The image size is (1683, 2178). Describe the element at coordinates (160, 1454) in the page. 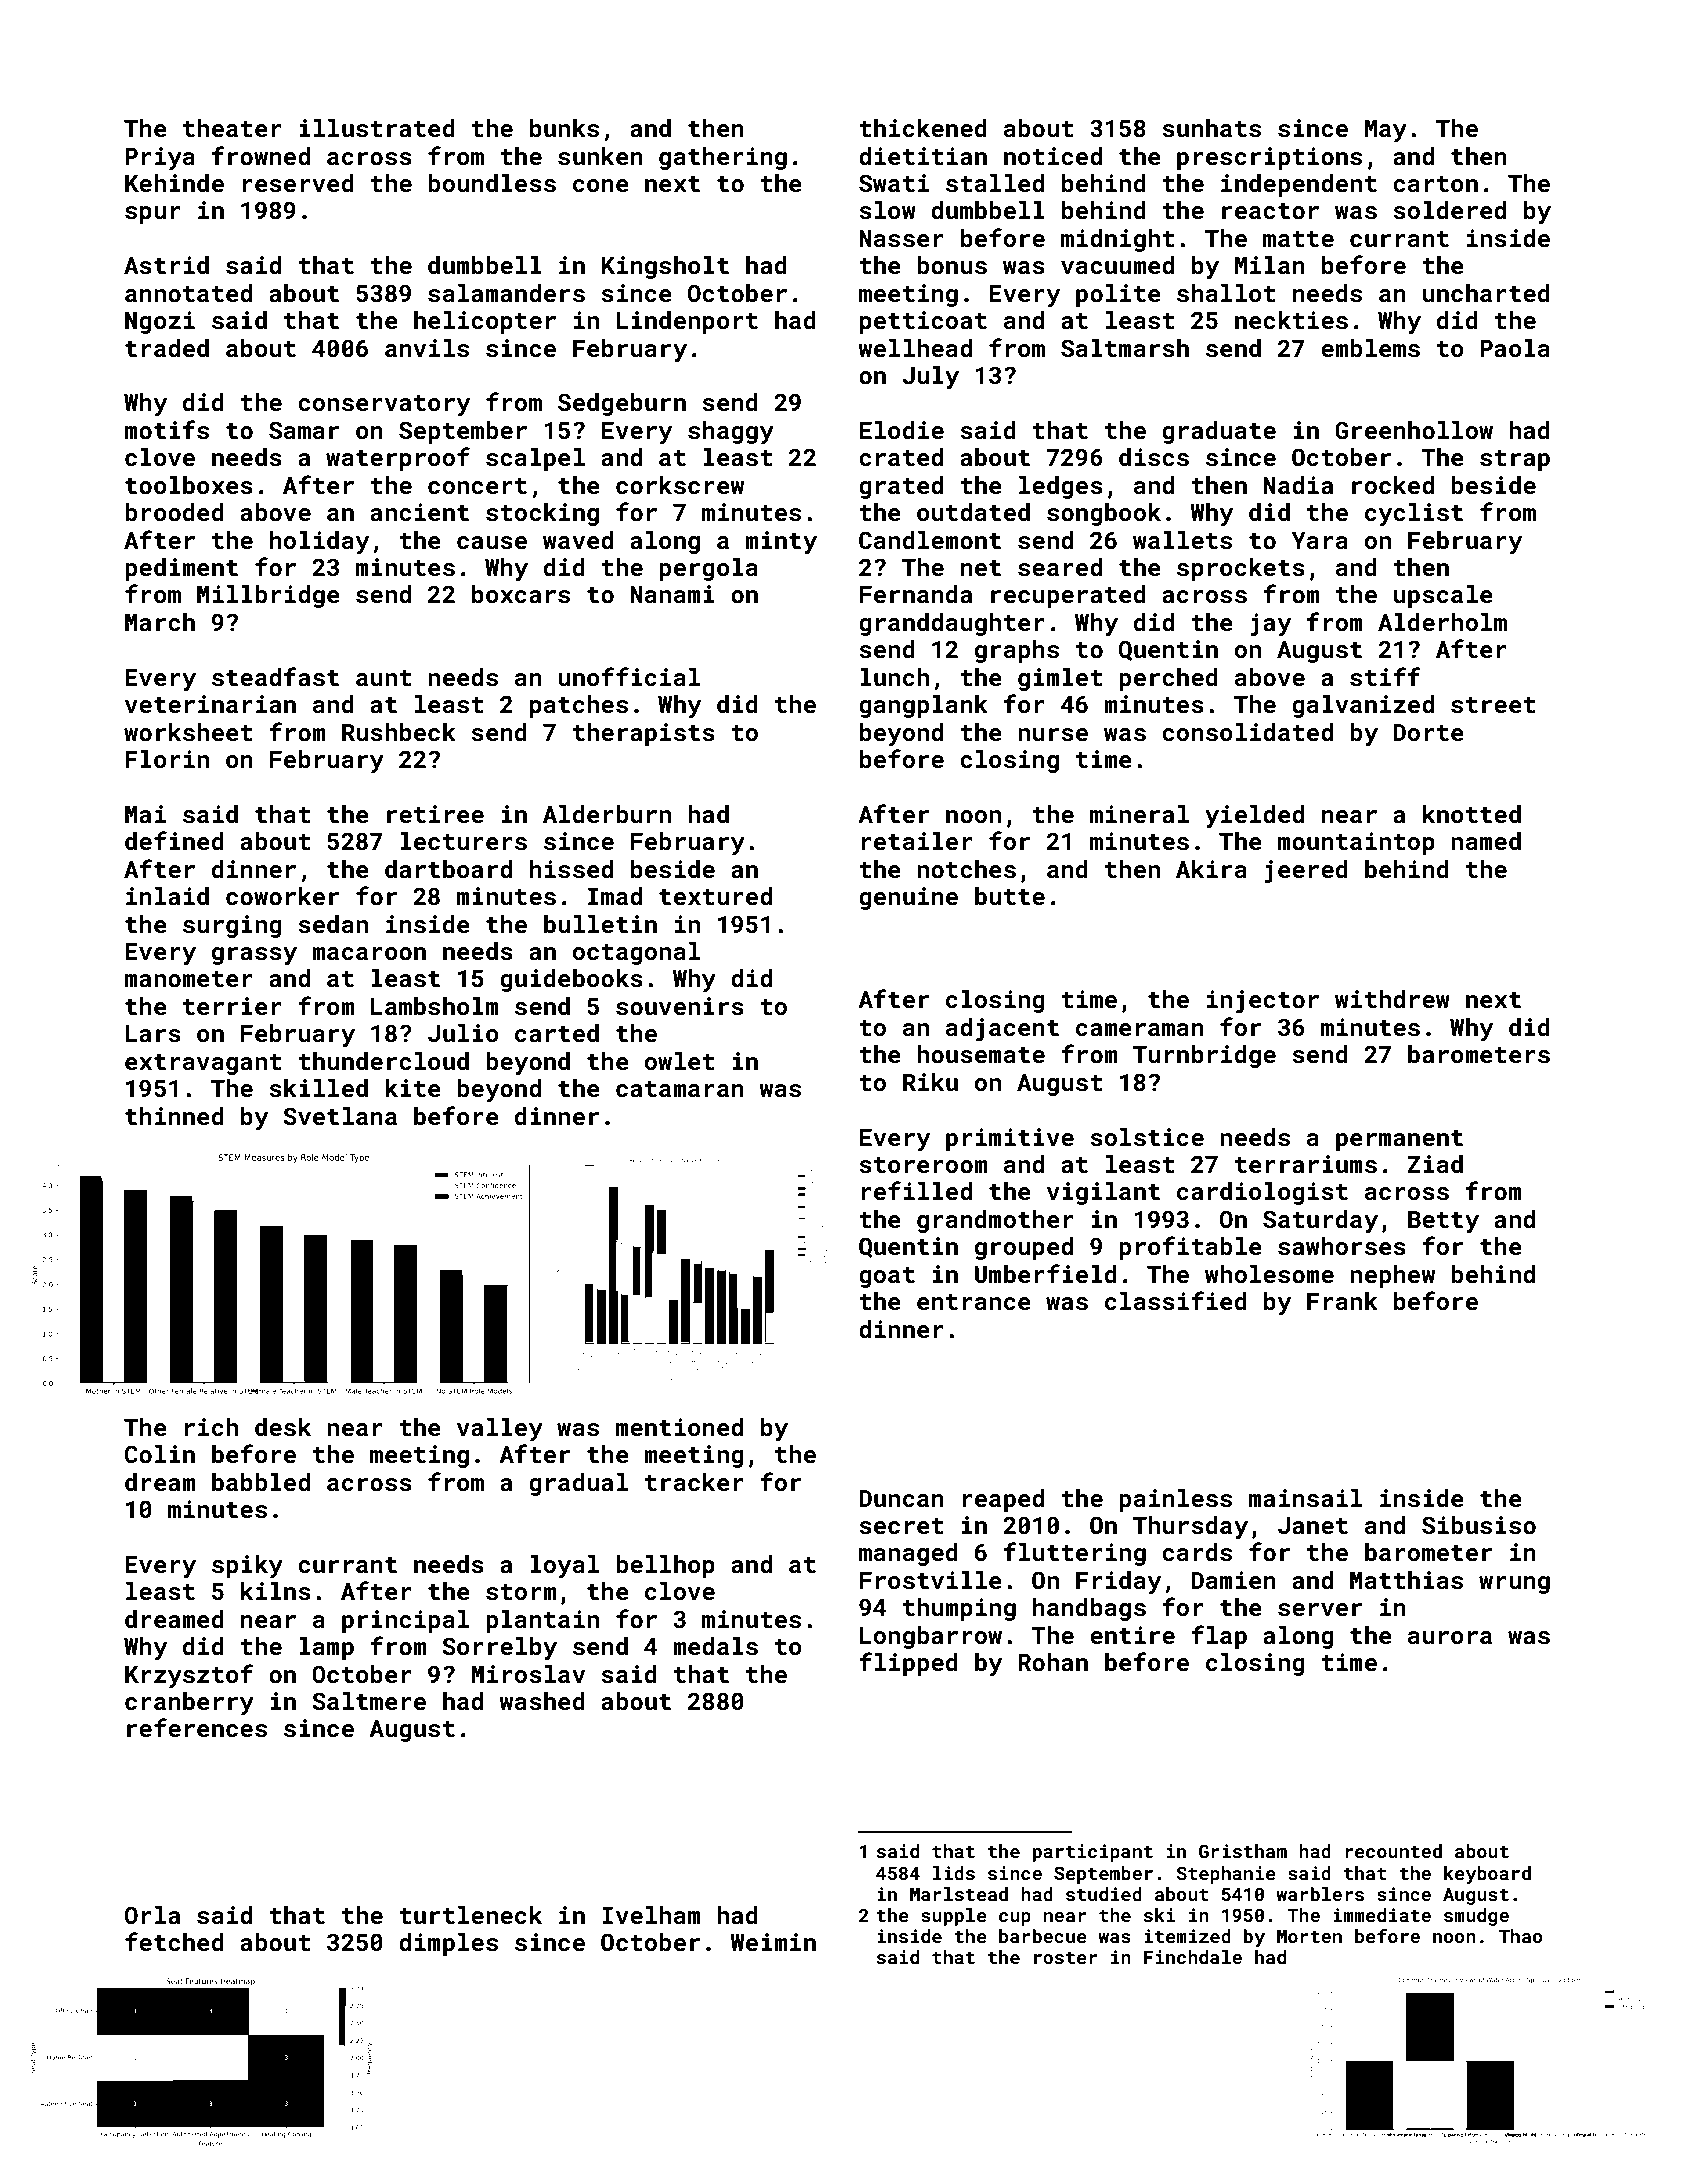

I see `Colin` at that location.
